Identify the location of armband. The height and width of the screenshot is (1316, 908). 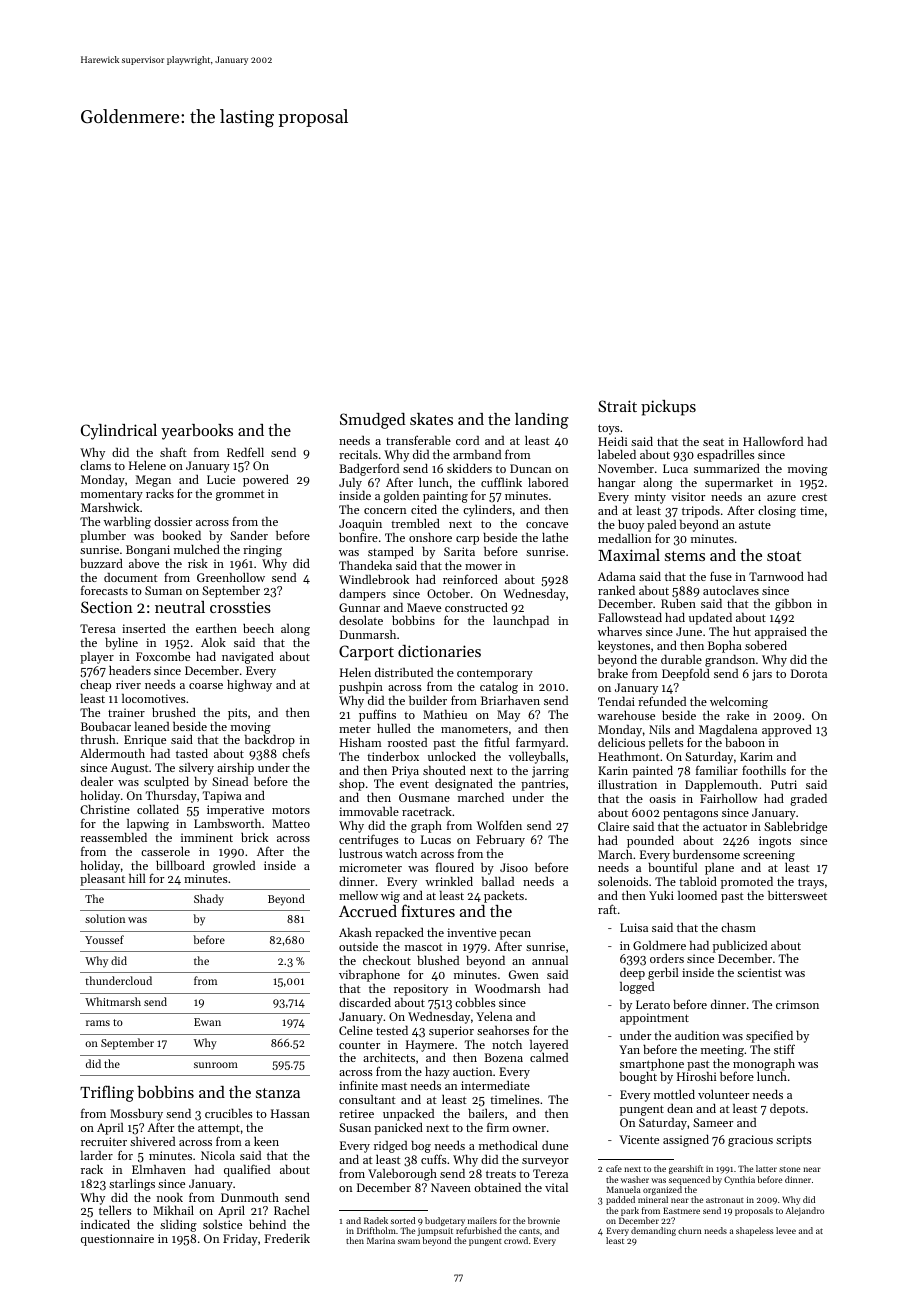
(477, 454).
